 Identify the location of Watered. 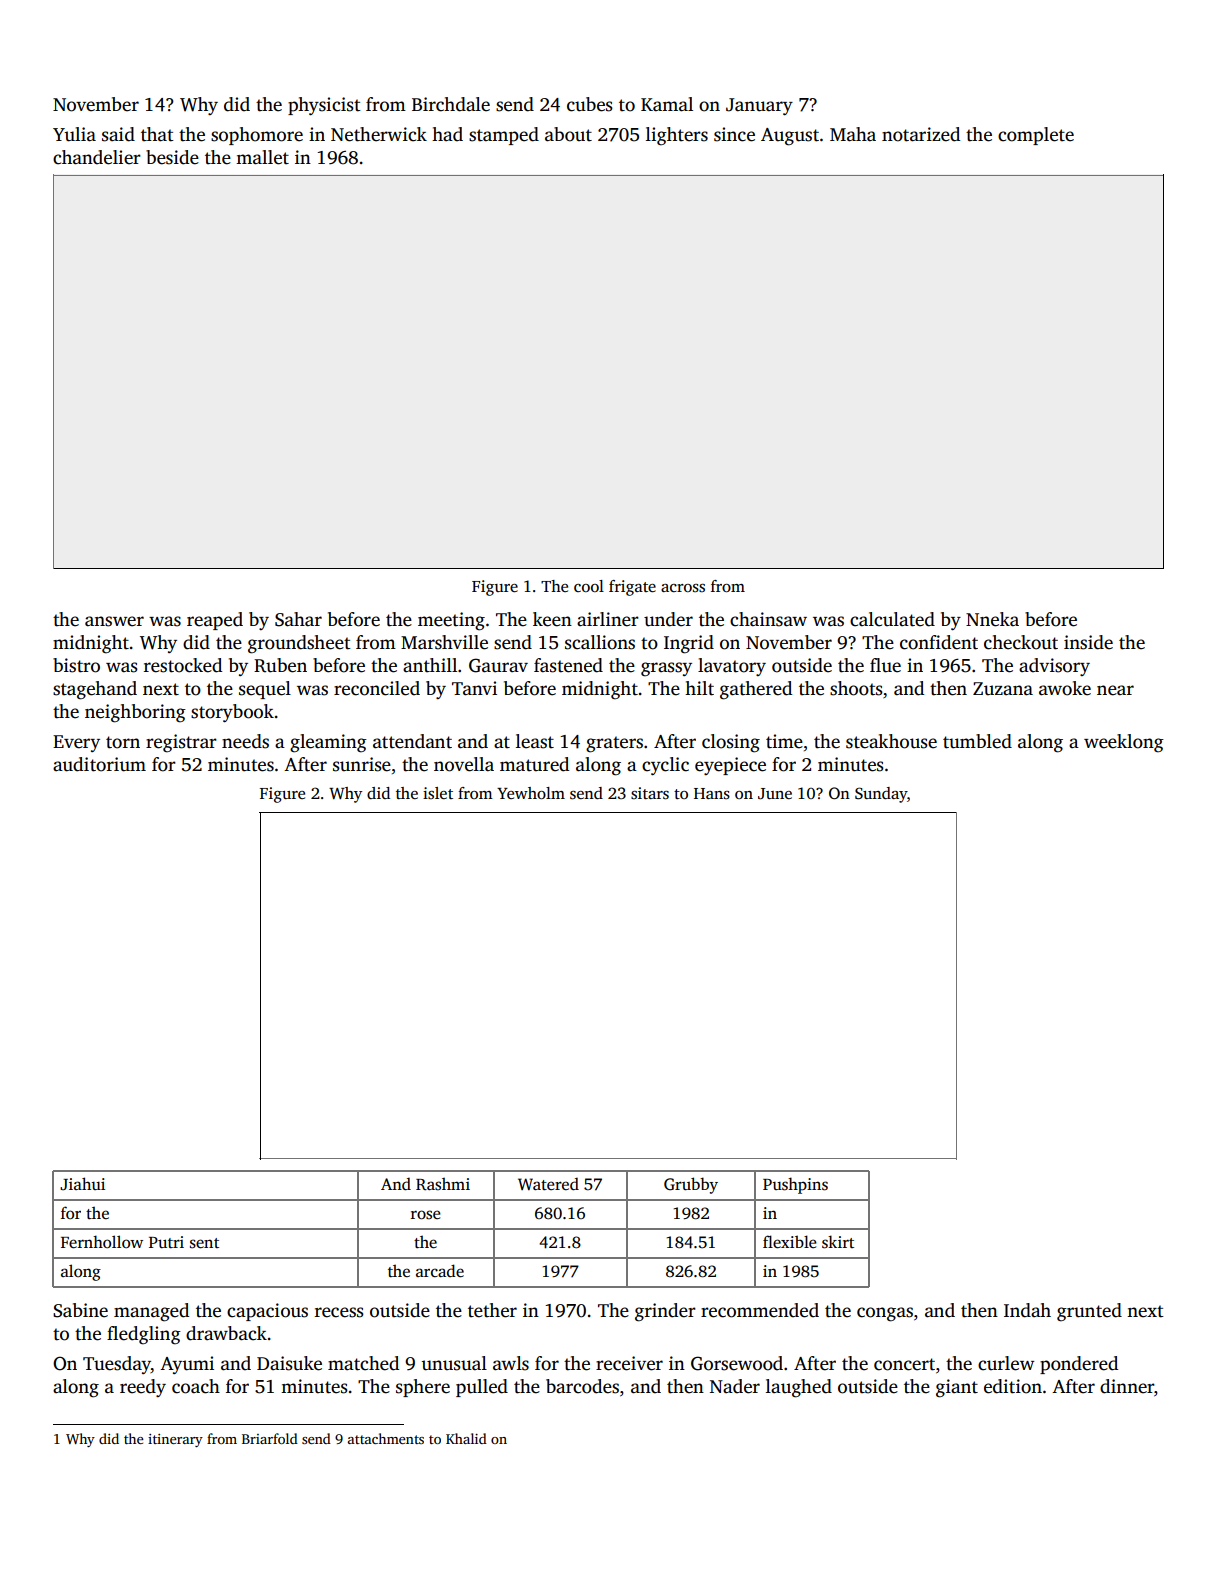
(548, 1184).
